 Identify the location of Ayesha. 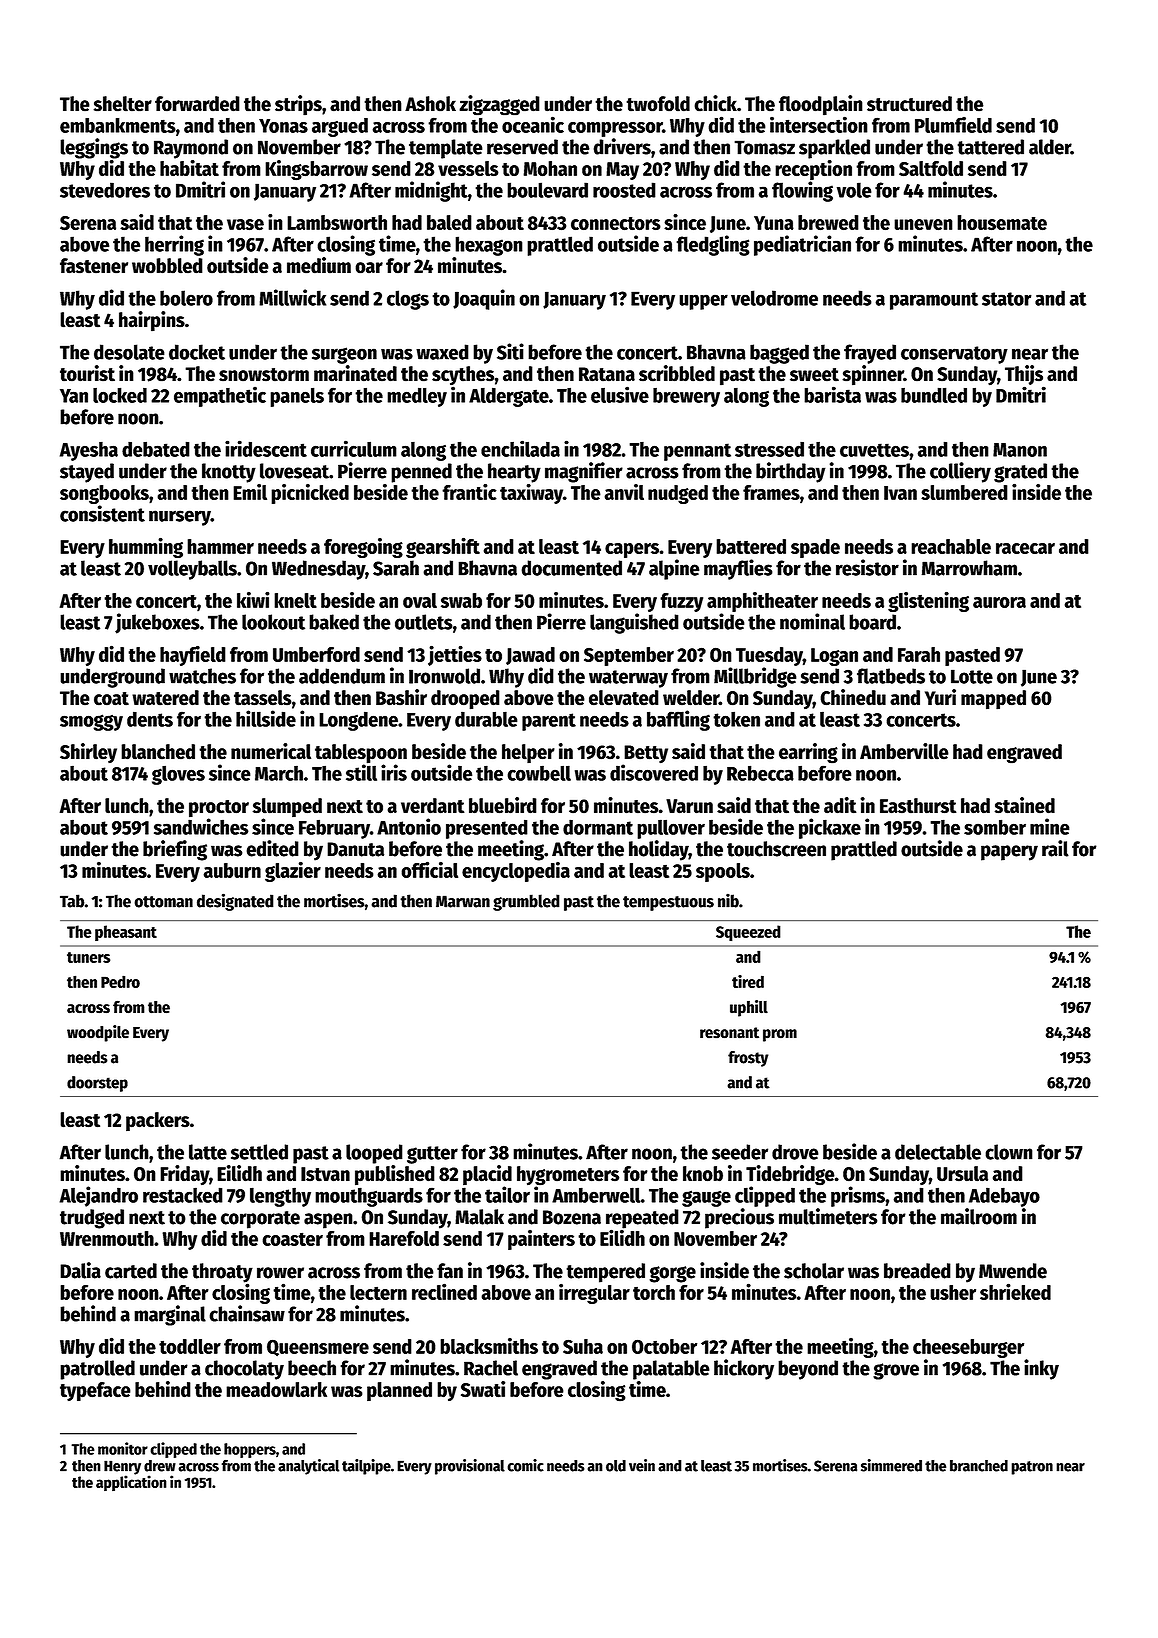
(89, 451).
